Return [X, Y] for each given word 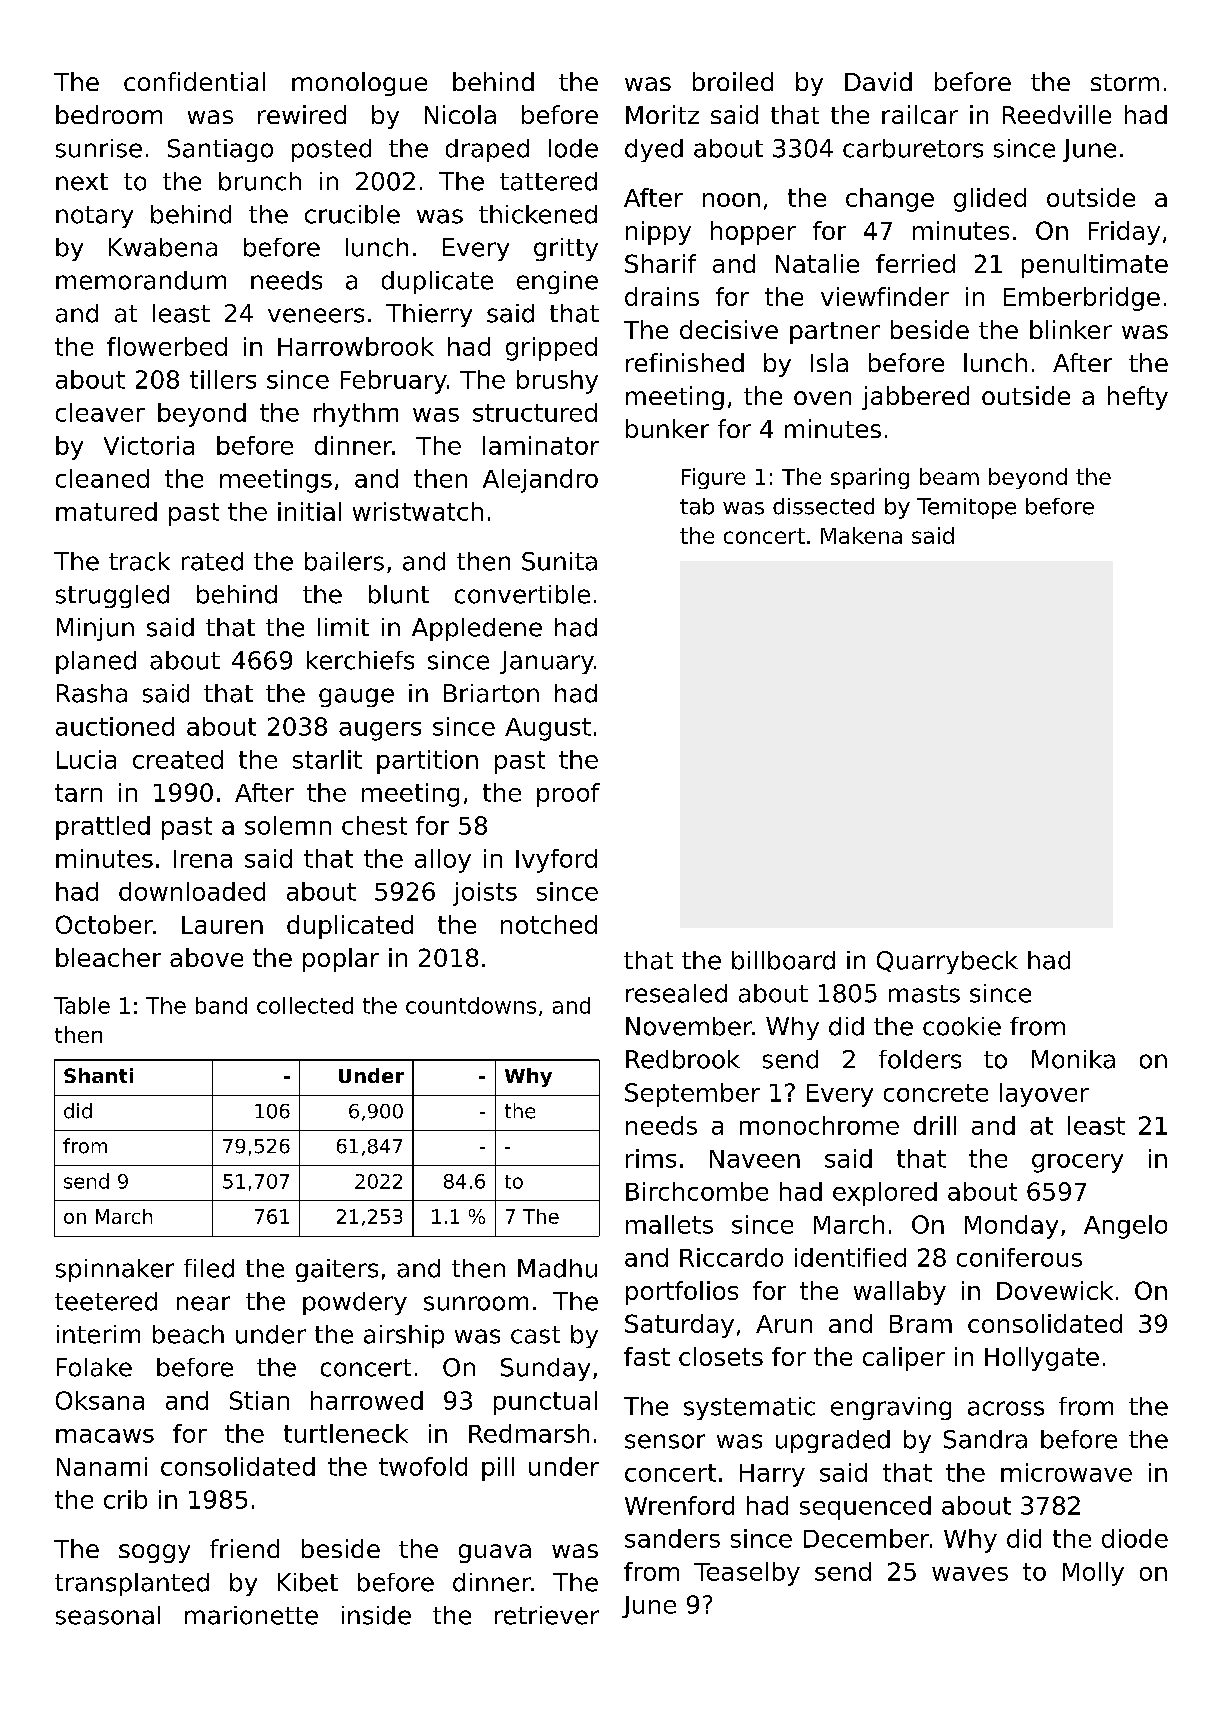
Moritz [662, 114]
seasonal [108, 1615]
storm [1125, 82]
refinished [685, 362]
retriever [547, 1615]
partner [835, 333]
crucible [352, 214]
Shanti [98, 1075]
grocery [1077, 1163]
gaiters [337, 1270]
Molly [1093, 1574]
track [139, 561]
